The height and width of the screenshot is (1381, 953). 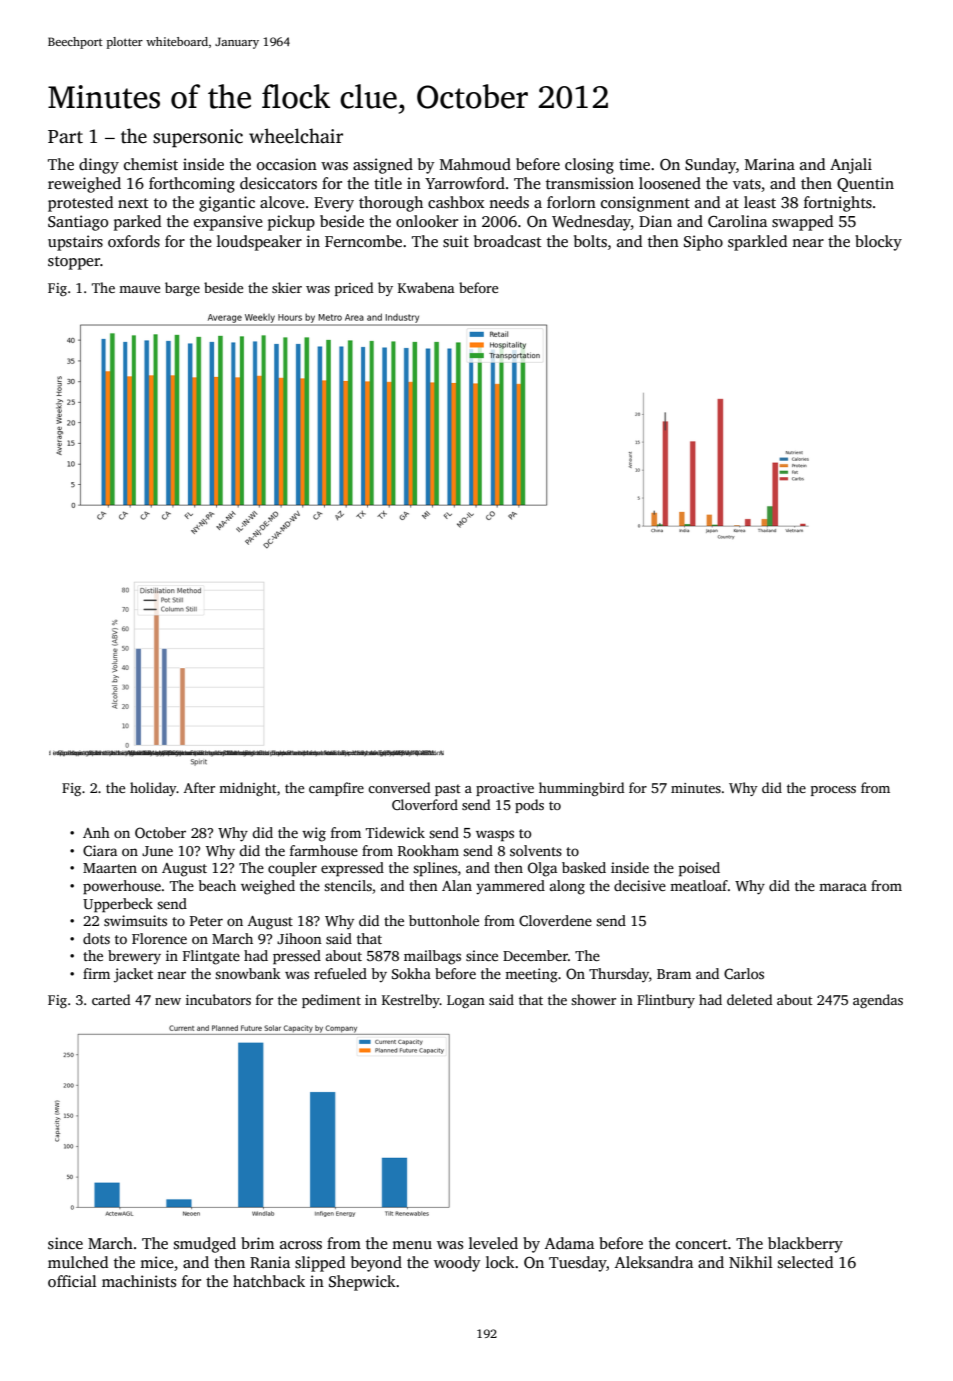 I want to click on maraca, so click(x=843, y=887).
